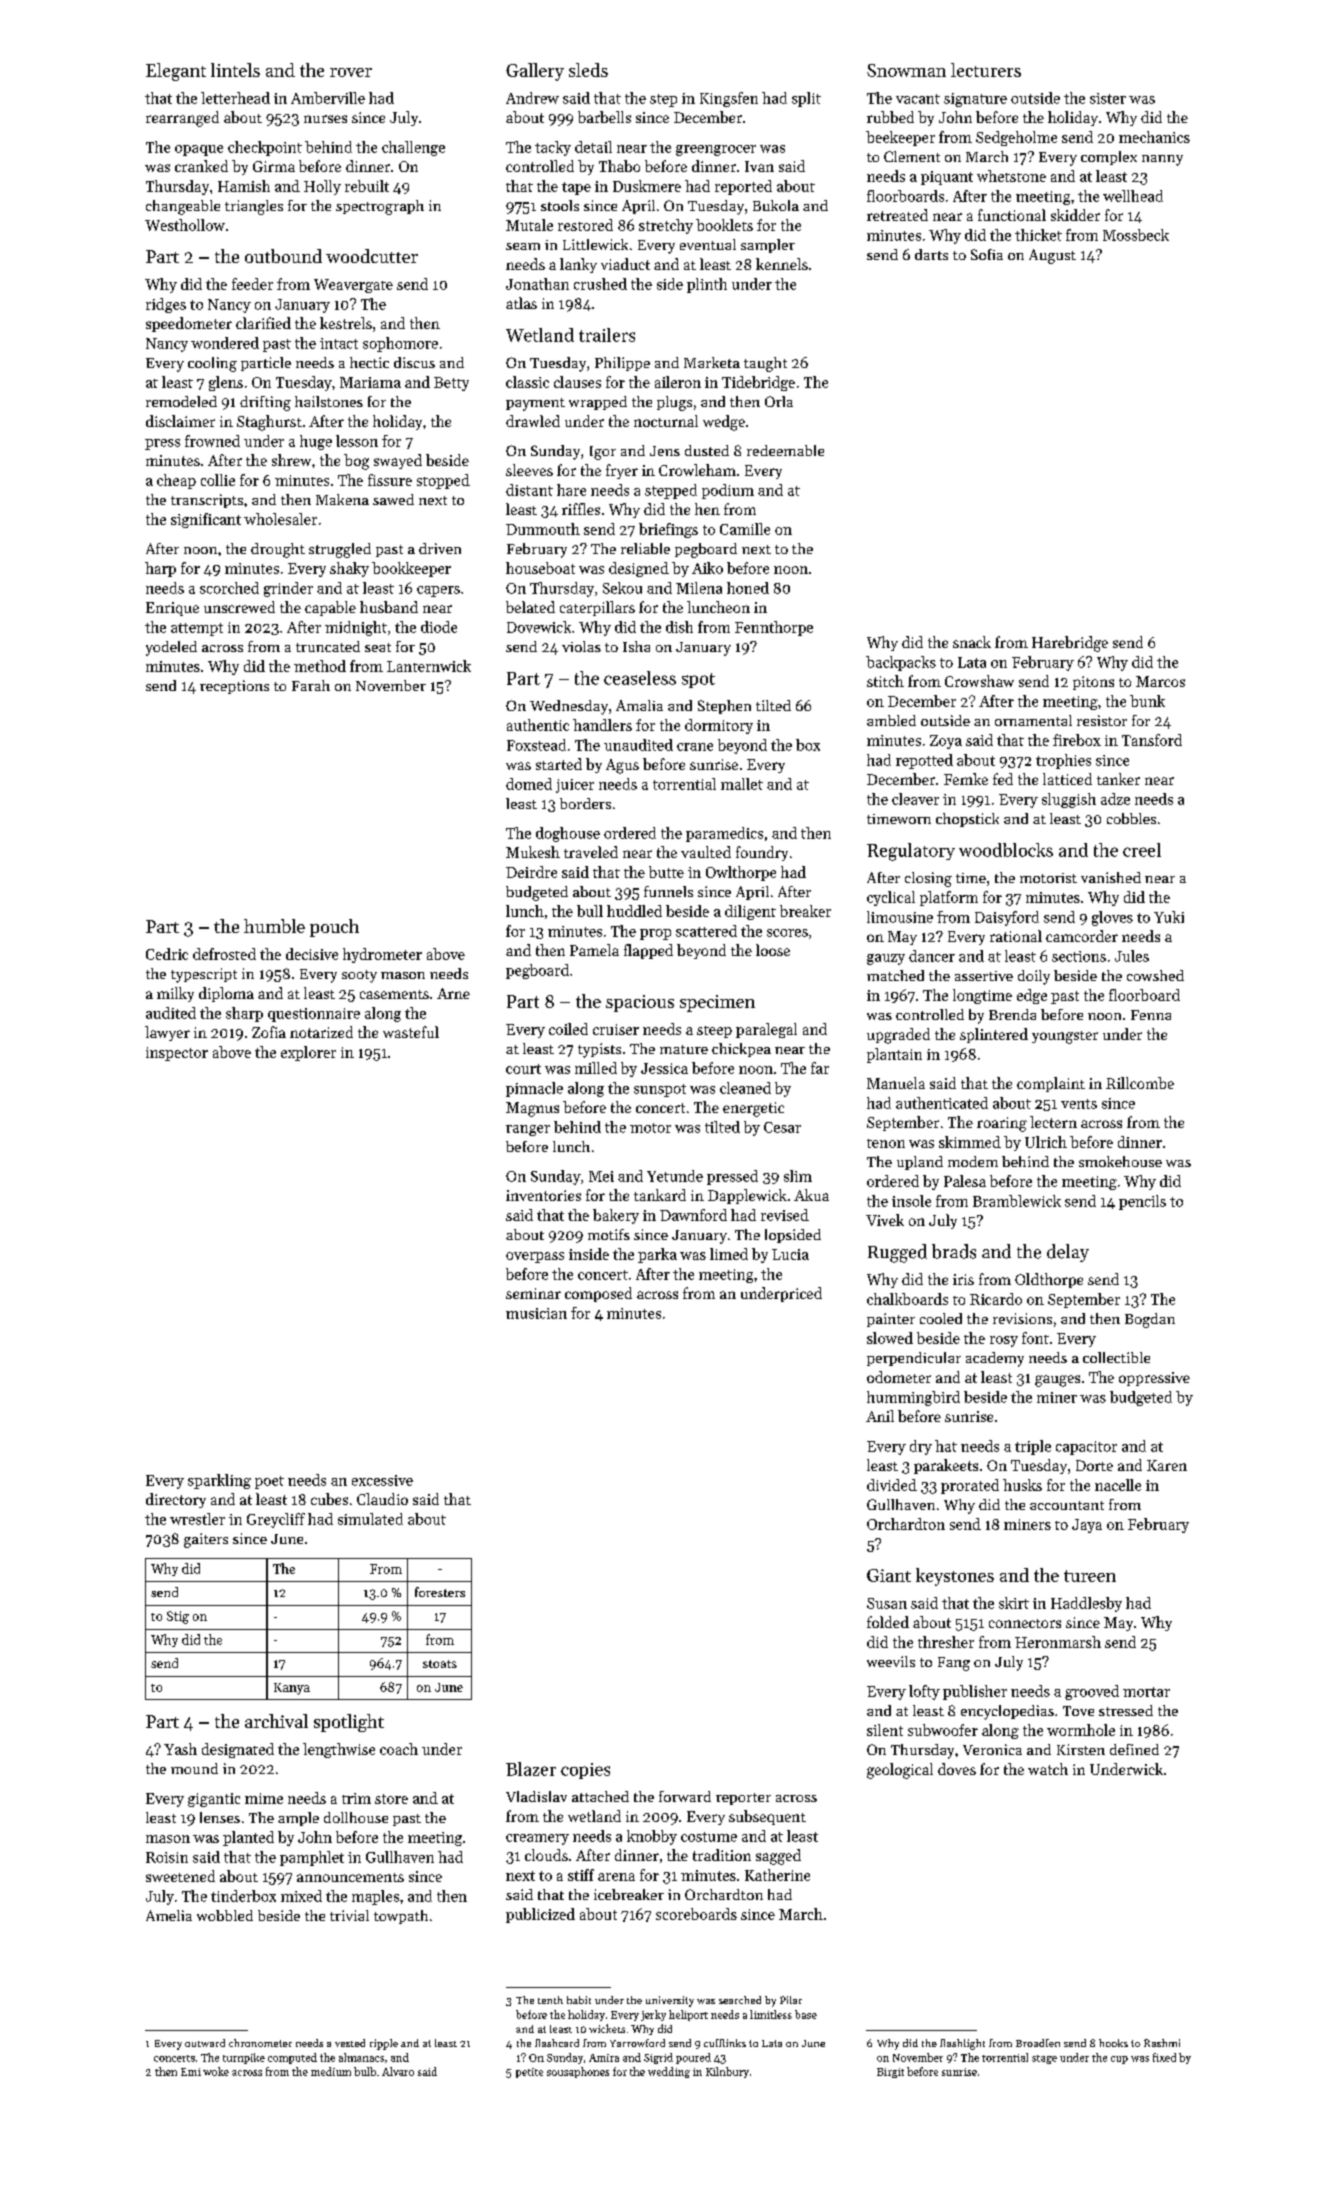 The image size is (1338, 2203). Describe the element at coordinates (707, 285) in the screenshot. I see `plinth` at that location.
